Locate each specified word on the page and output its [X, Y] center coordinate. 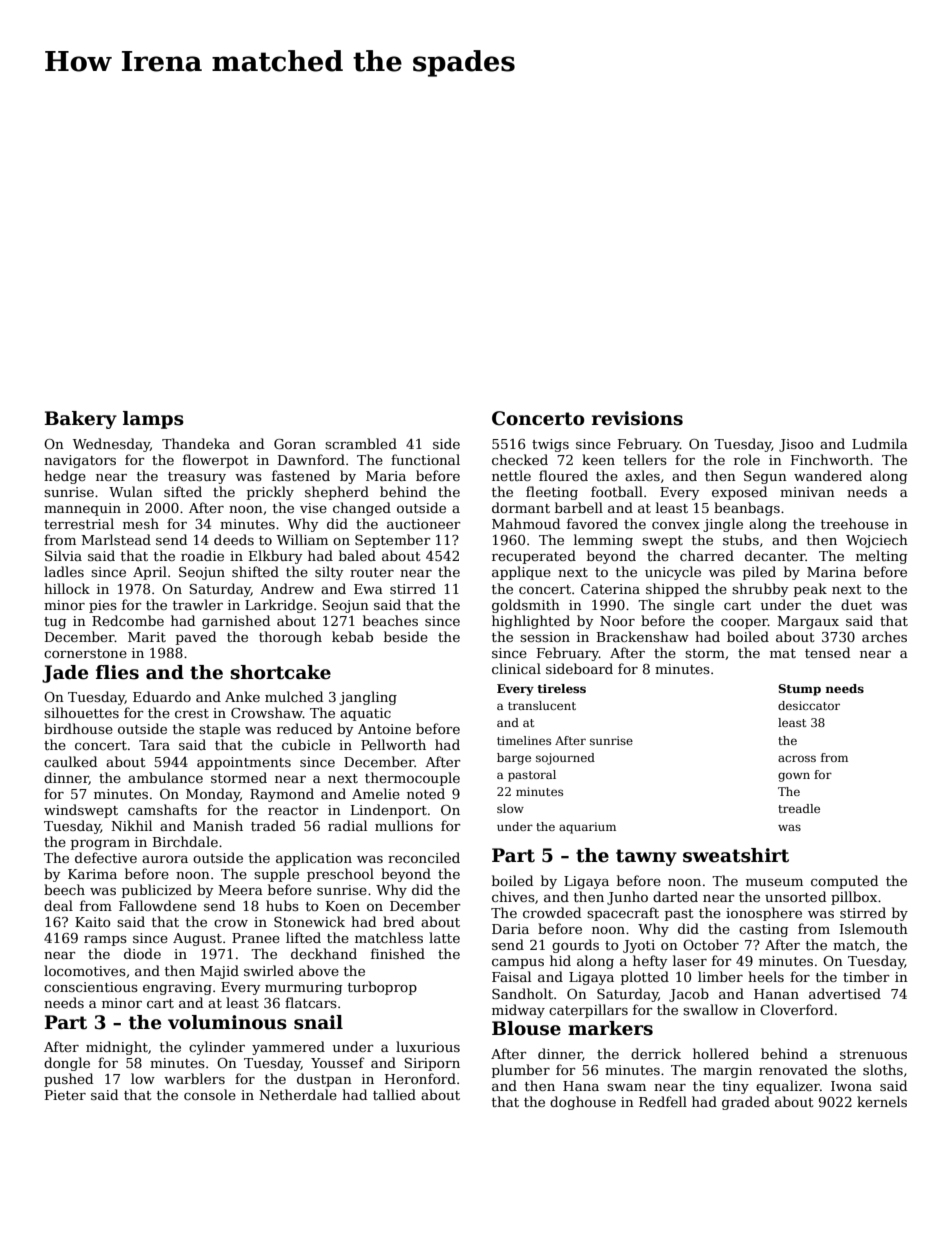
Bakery [81, 420]
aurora [165, 859]
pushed [68, 1080]
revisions [637, 418]
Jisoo [796, 445]
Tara [154, 745]
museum [774, 882]
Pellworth [393, 744]
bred [398, 921]
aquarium [587, 828]
